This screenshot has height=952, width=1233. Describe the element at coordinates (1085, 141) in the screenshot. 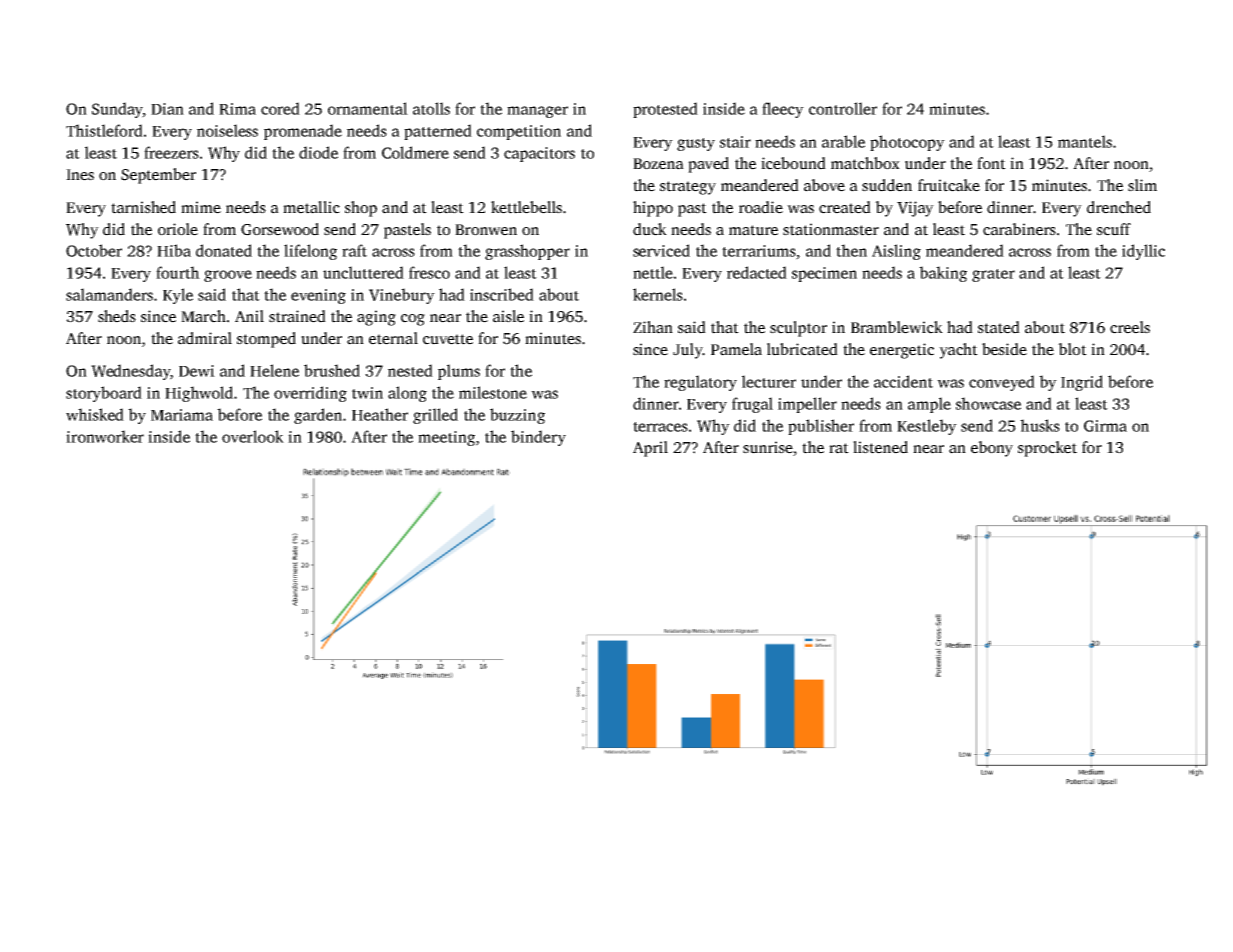

I see `mantels` at that location.
